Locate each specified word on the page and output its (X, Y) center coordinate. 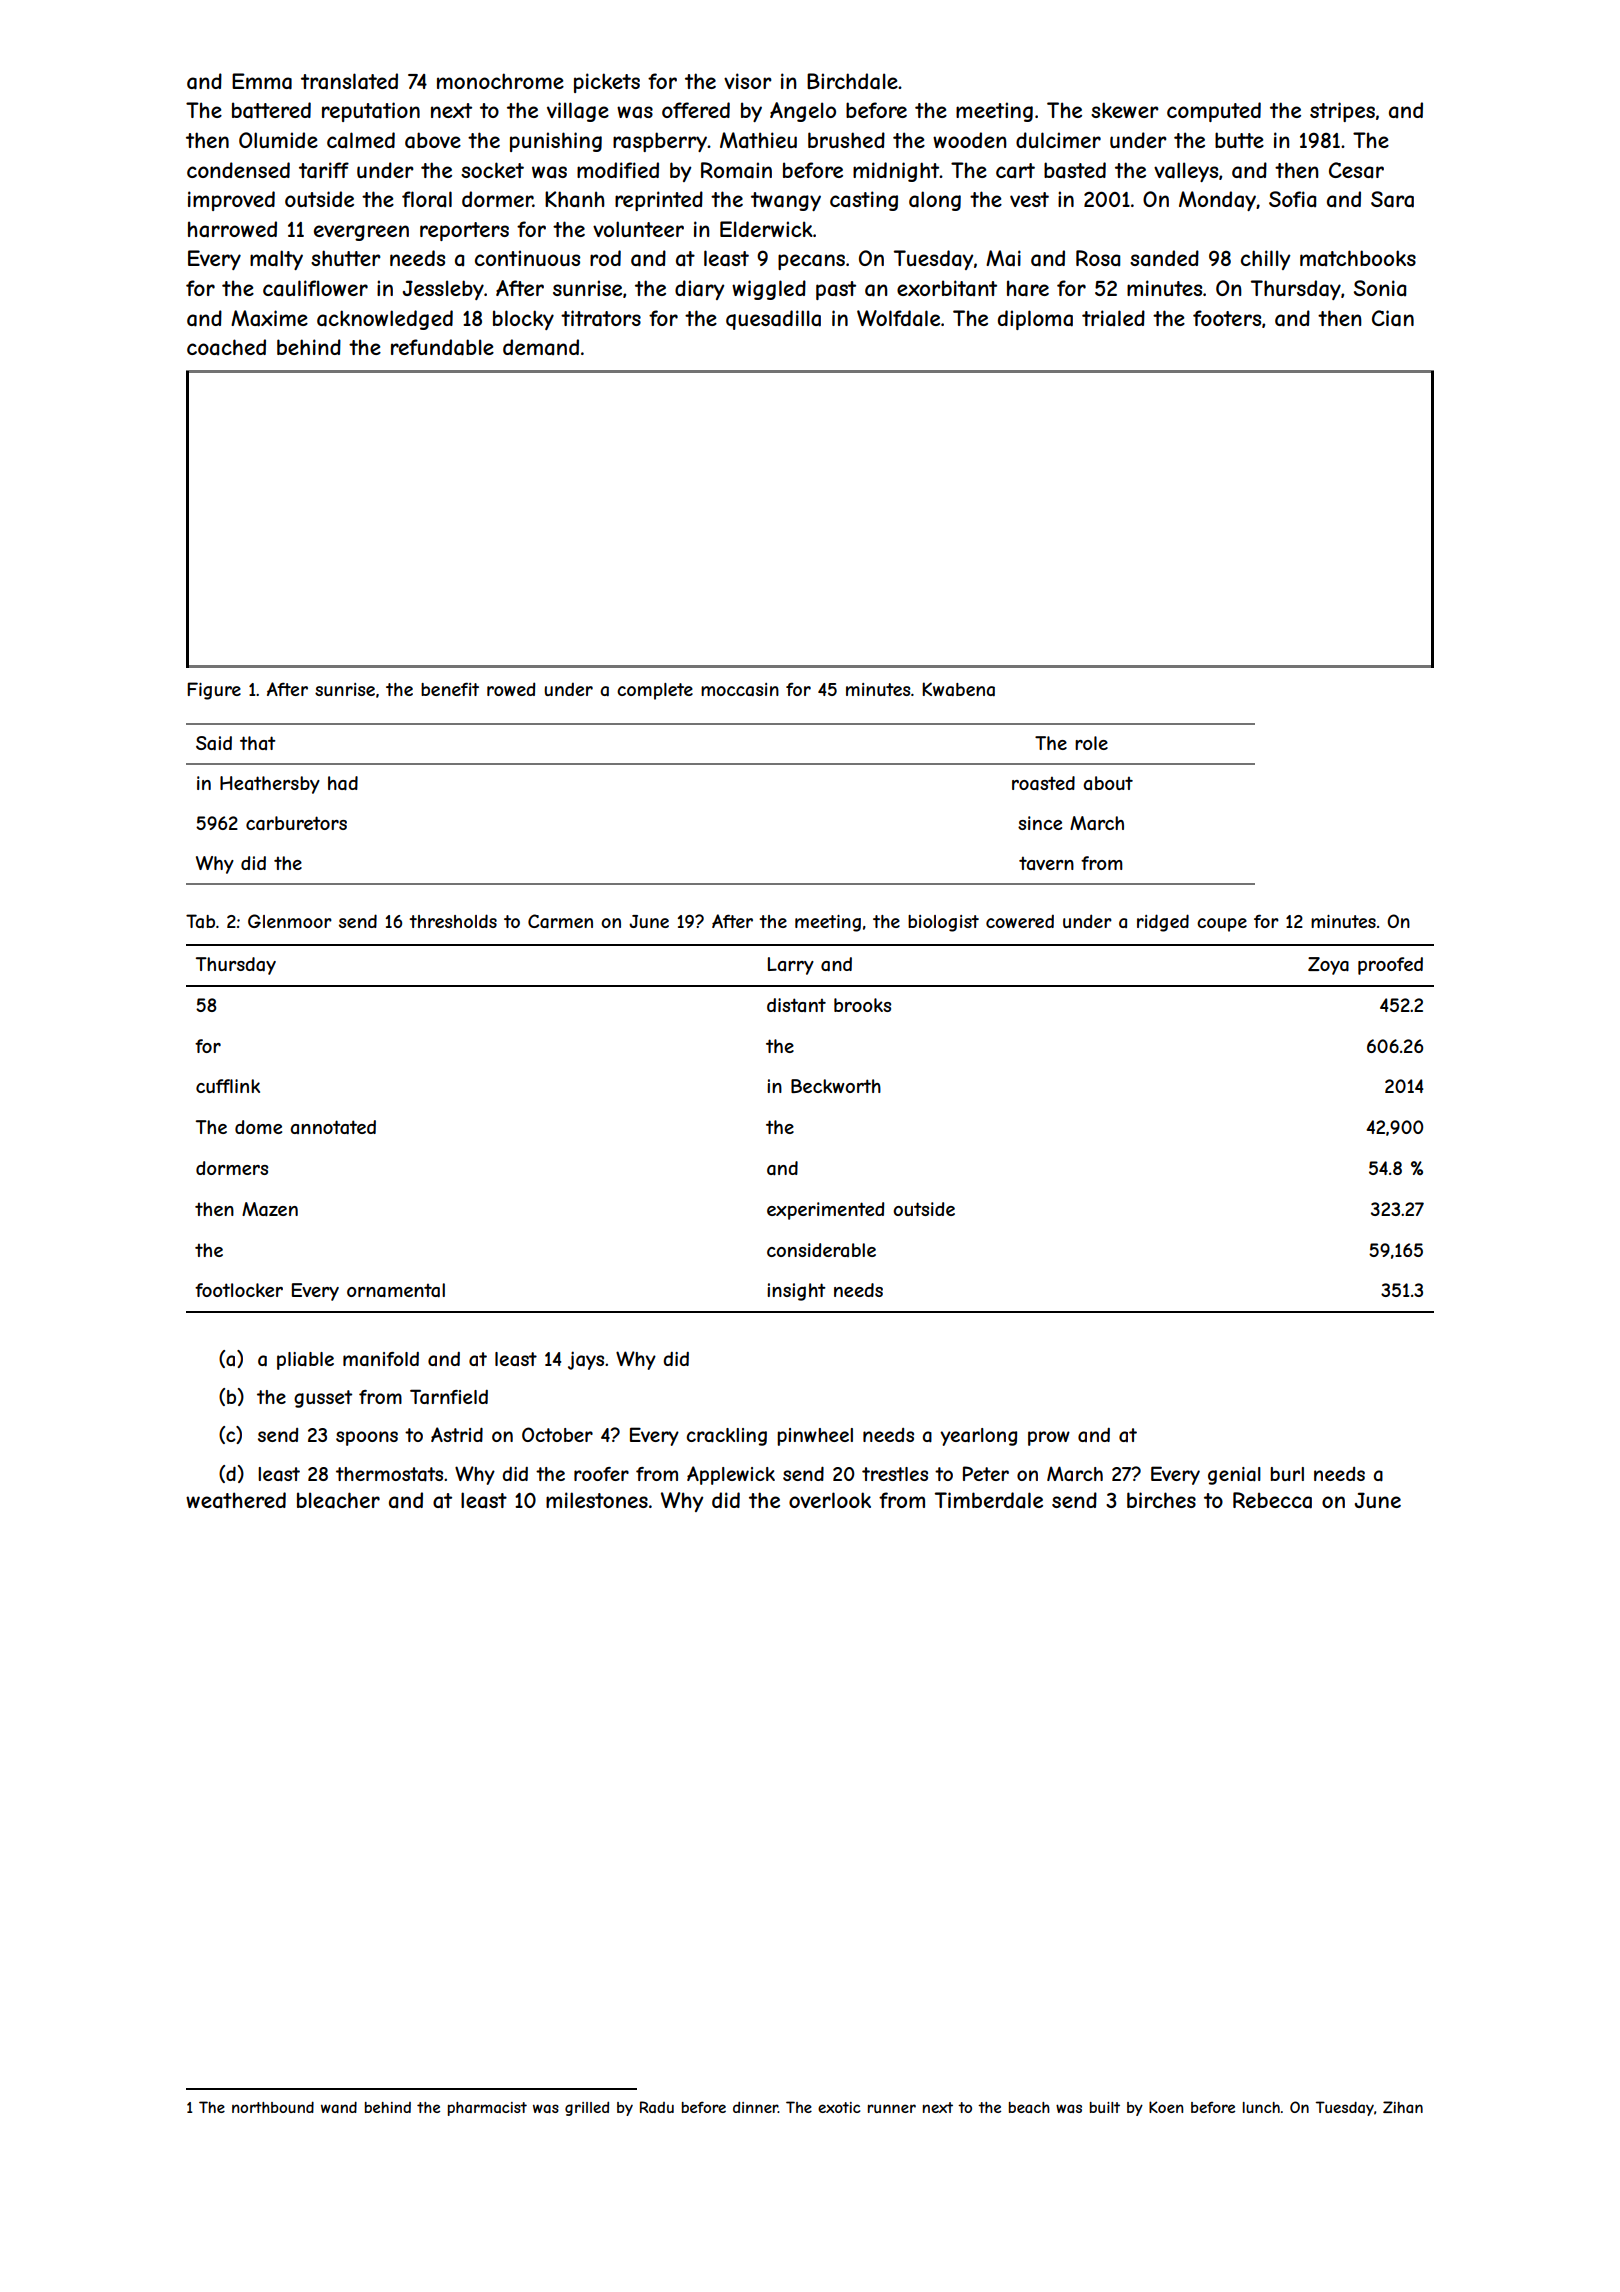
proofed (1390, 966)
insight (796, 1292)
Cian (1393, 318)
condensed (238, 170)
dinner (755, 2107)
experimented (825, 1211)
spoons (367, 1438)
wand (339, 2107)
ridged (1163, 923)
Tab (200, 921)
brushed (846, 140)
